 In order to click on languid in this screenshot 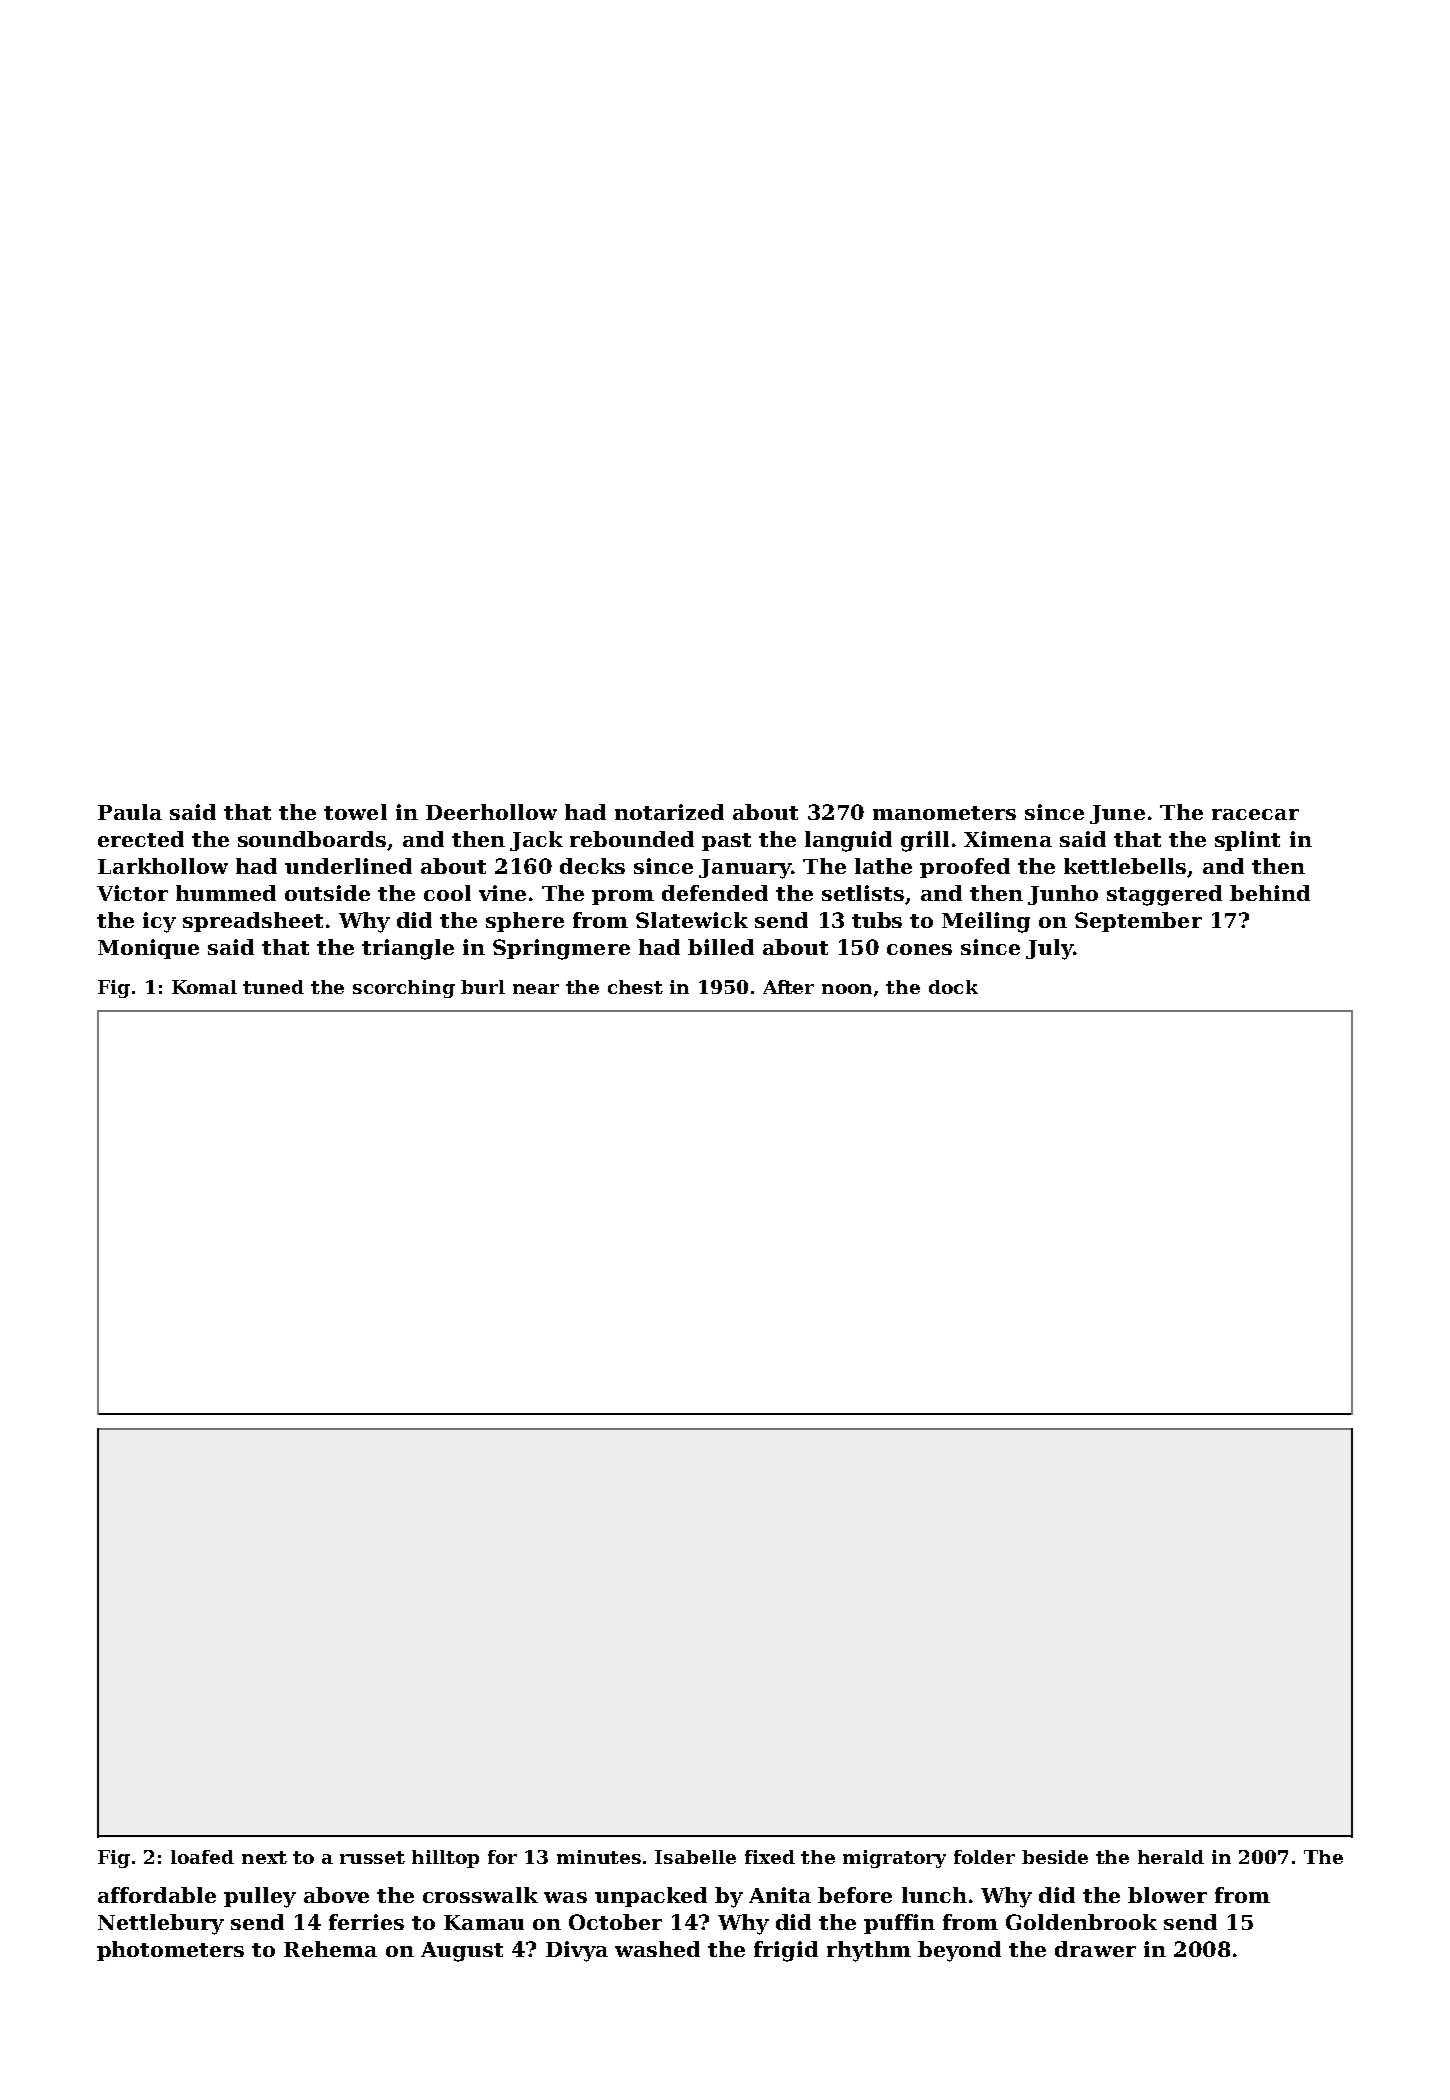, I will do `click(848, 841)`.
